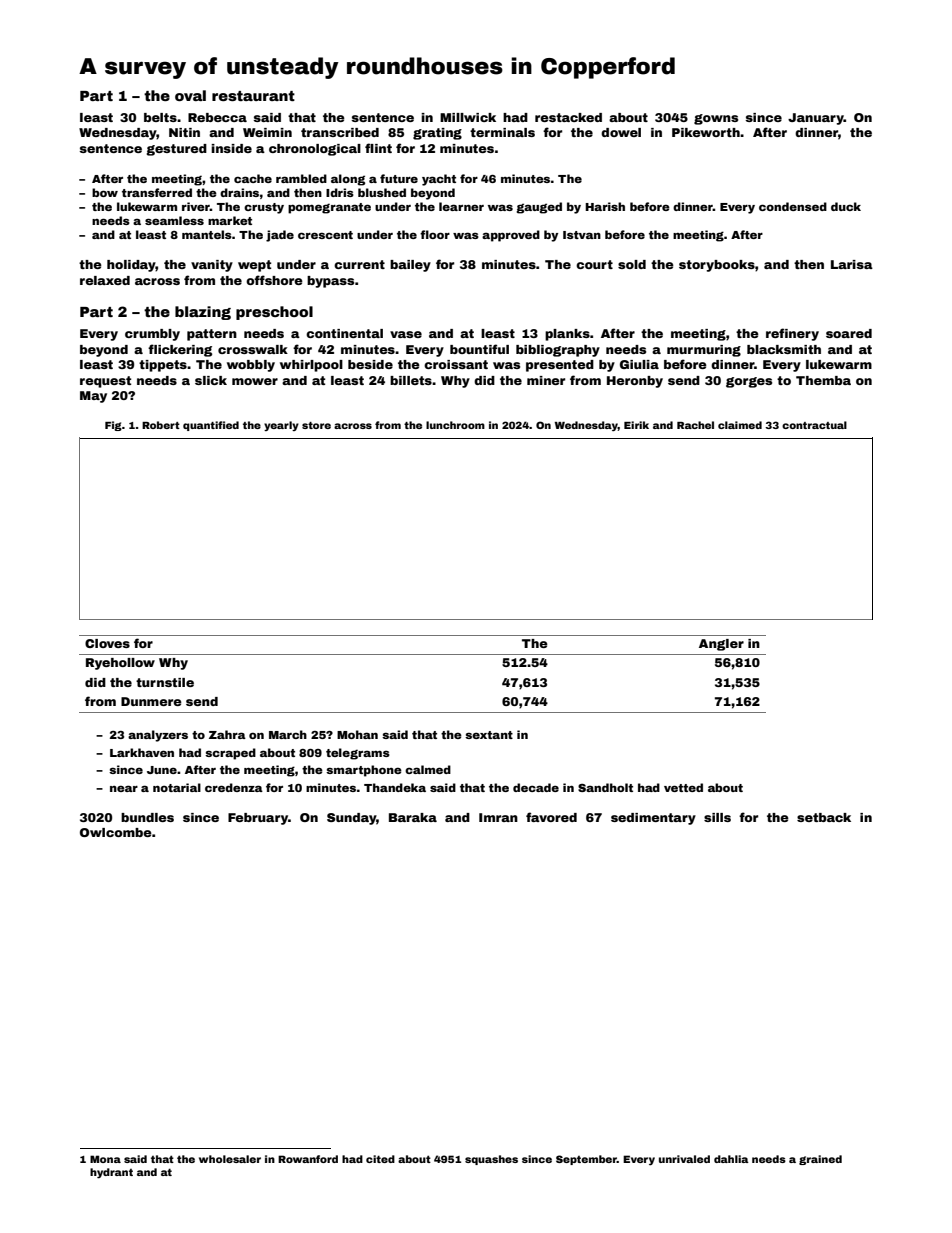 The width and height of the page is (952, 1233). What do you see at coordinates (105, 192) in the page?
I see `bow` at bounding box center [105, 192].
